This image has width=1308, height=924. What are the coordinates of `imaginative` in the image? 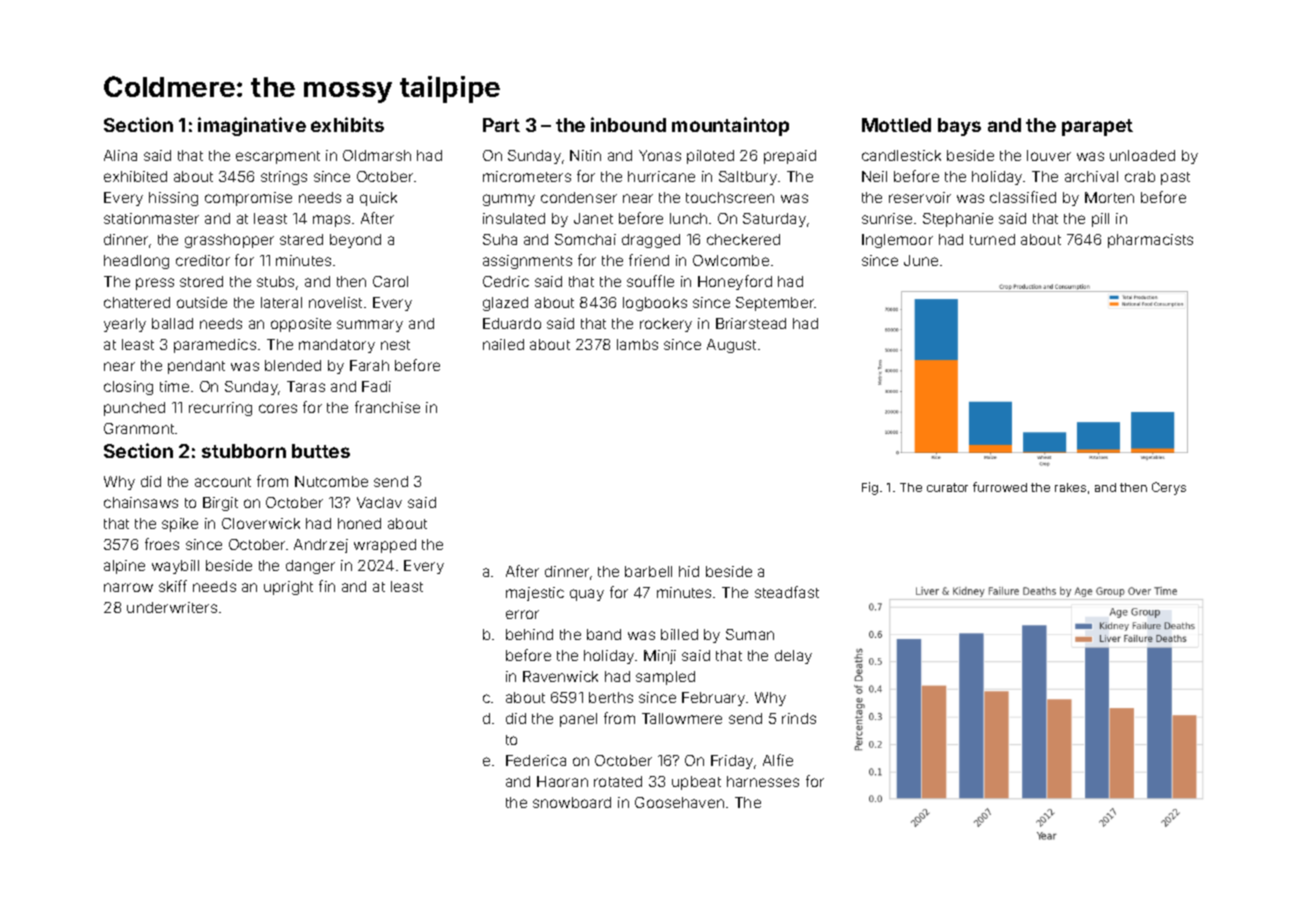 It's located at (252, 126).
